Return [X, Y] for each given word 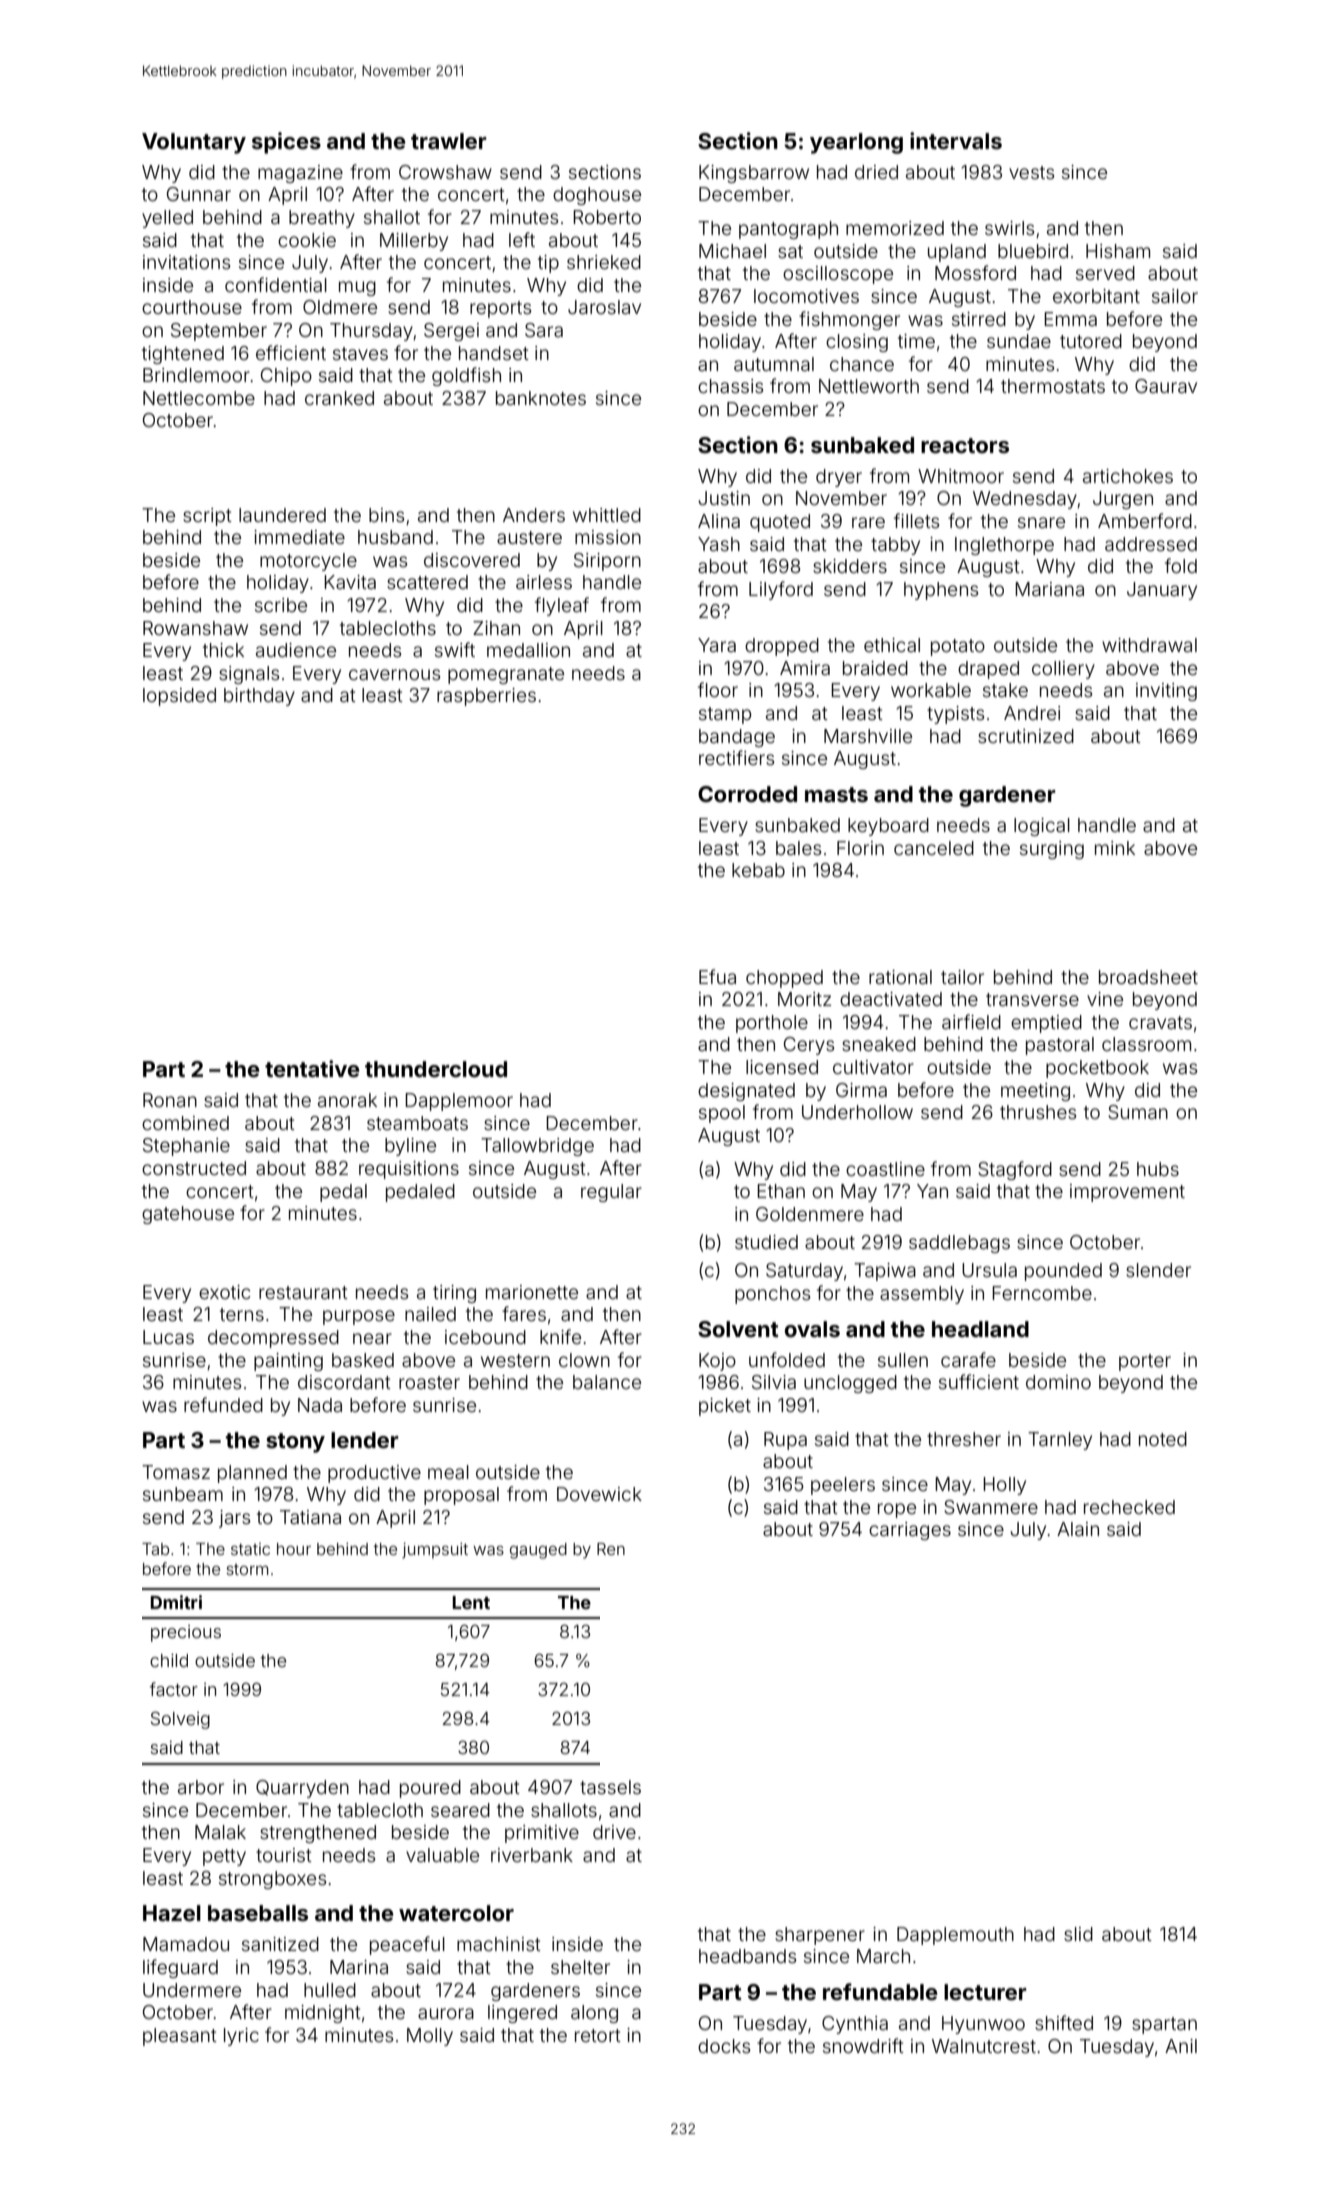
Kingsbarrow [754, 174]
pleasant [180, 2037]
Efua [717, 976]
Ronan [170, 1100]
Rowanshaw [195, 628]
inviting [1166, 692]
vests [1031, 172]
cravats [1160, 1022]
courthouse [192, 307]
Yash [719, 544]
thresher [964, 1439]
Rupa [785, 1441]
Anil [1181, 2046]
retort [598, 2035]
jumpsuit [435, 1551]
